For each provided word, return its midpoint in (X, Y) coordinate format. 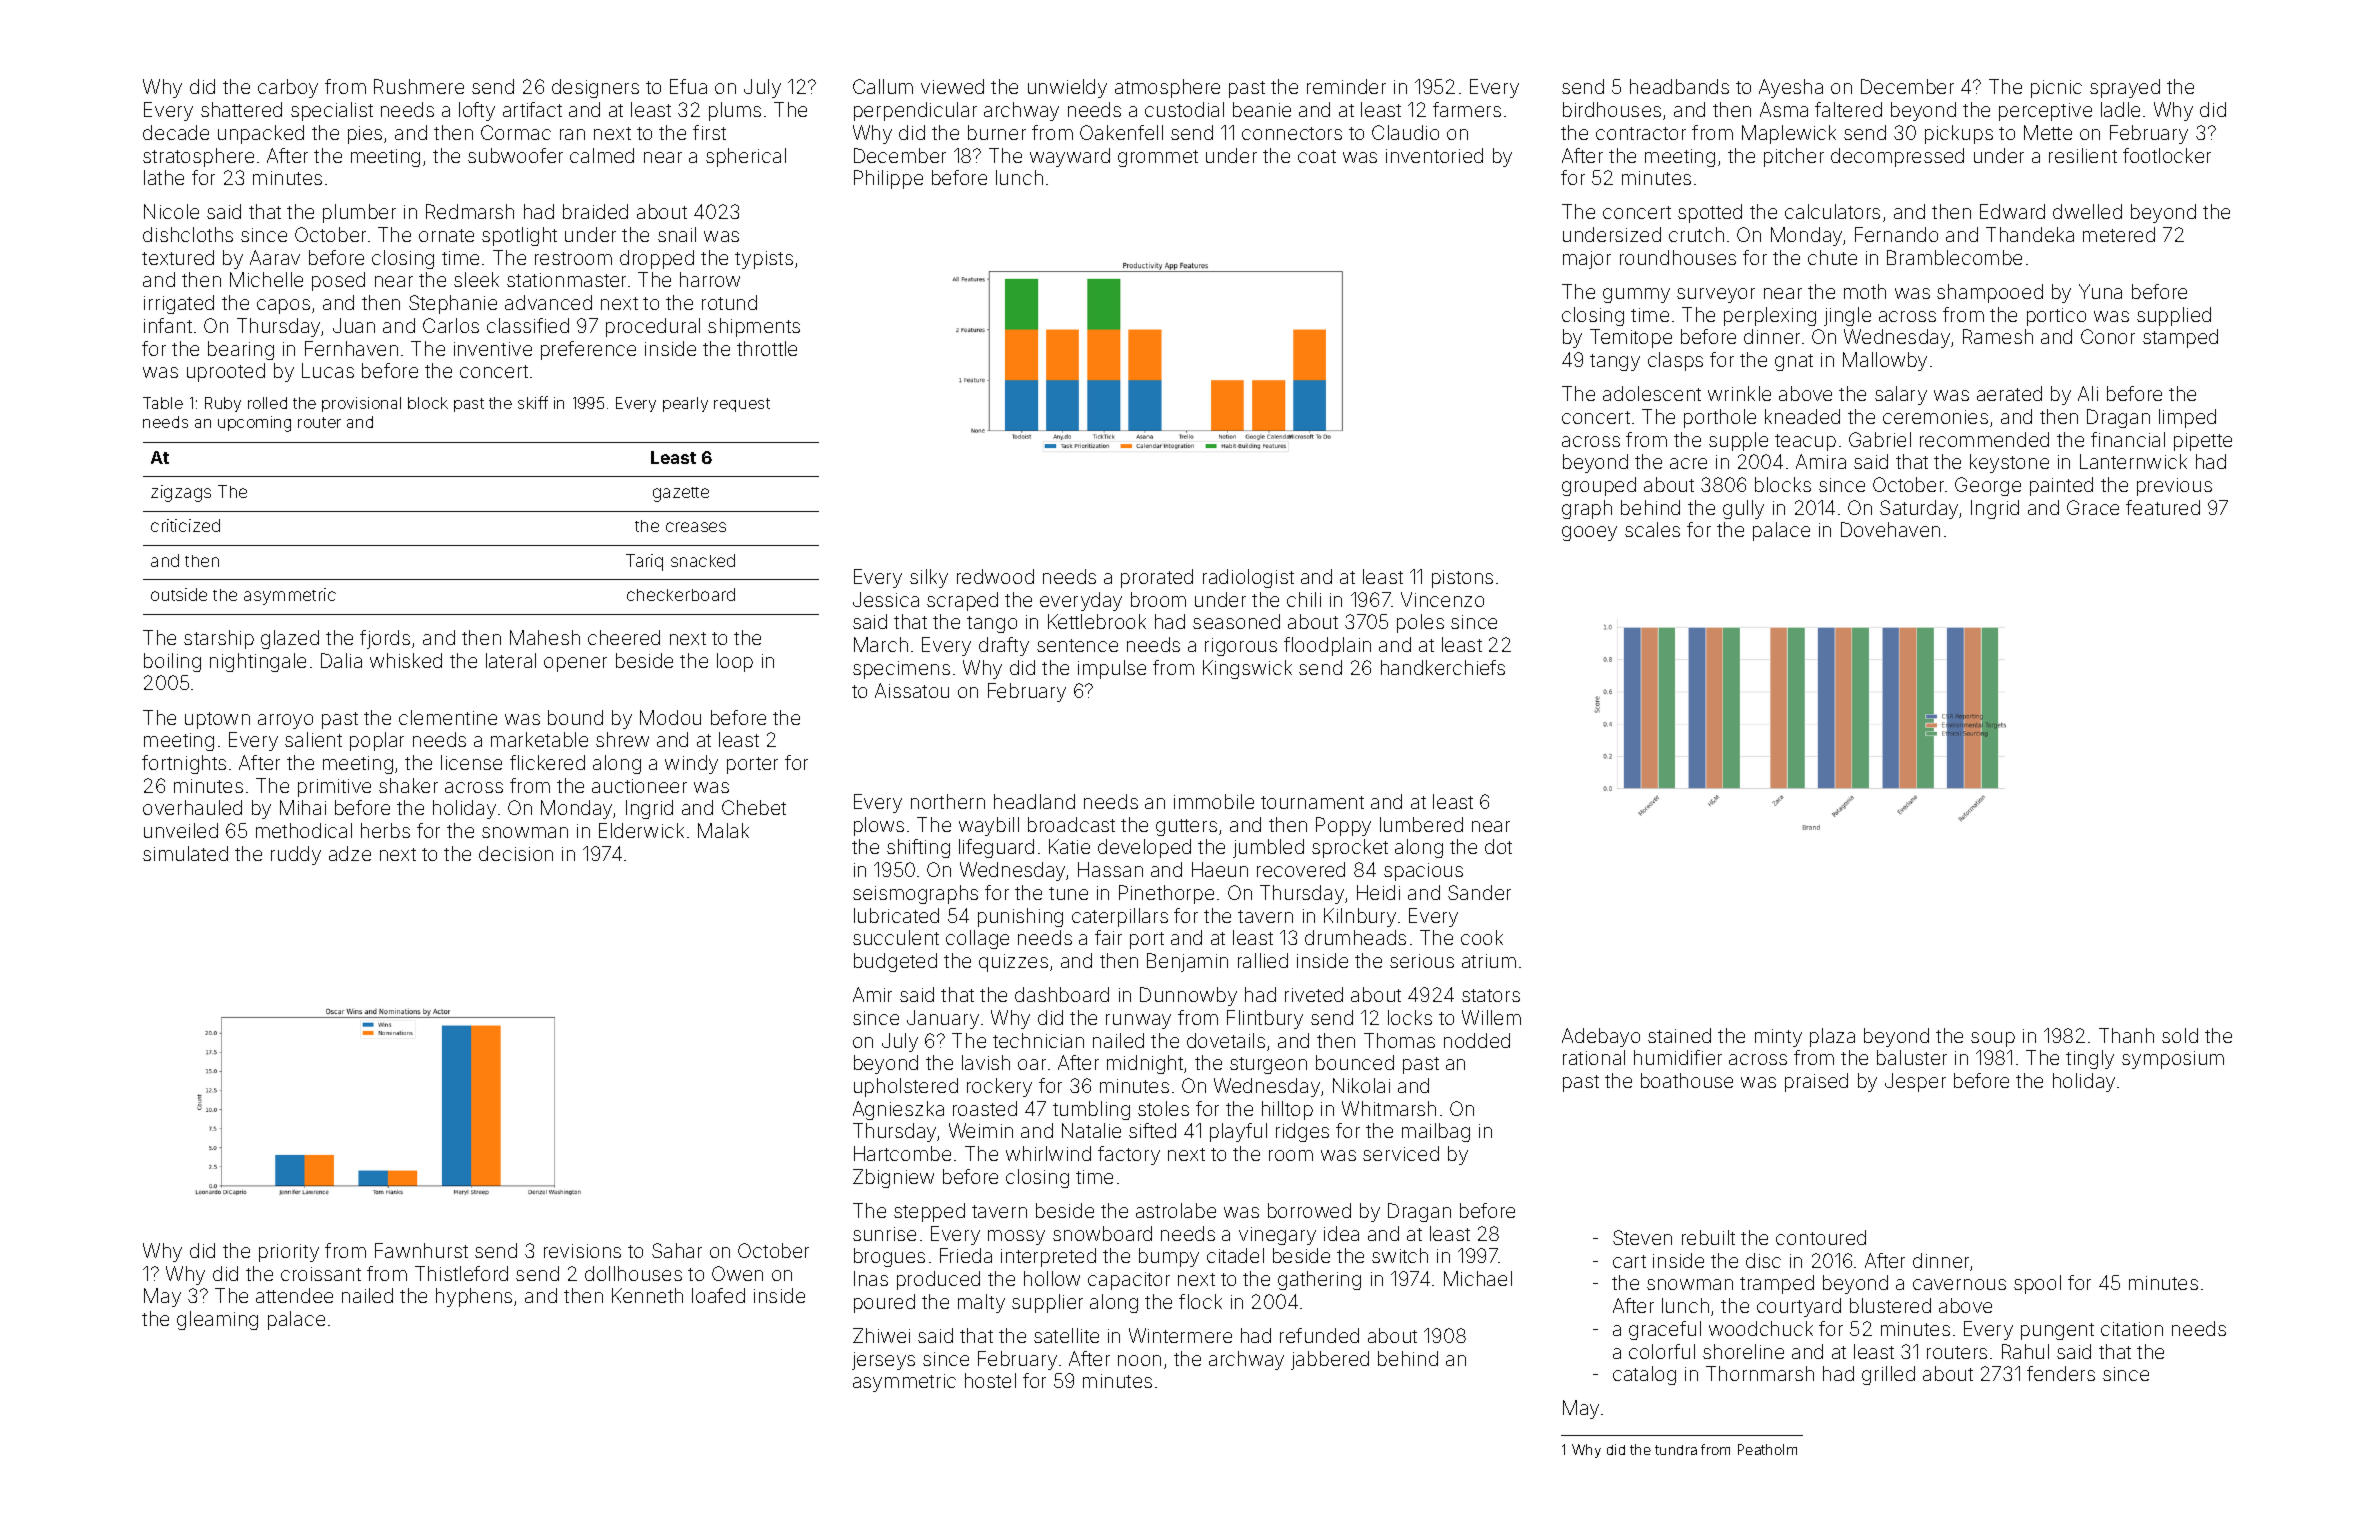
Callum (883, 86)
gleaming (217, 1320)
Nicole (171, 211)
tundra (1676, 1450)
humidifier (1678, 1057)
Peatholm (1767, 1449)
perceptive (2045, 112)
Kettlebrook (1097, 621)
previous (2174, 487)
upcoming (254, 424)
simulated (185, 853)
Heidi (1378, 892)
